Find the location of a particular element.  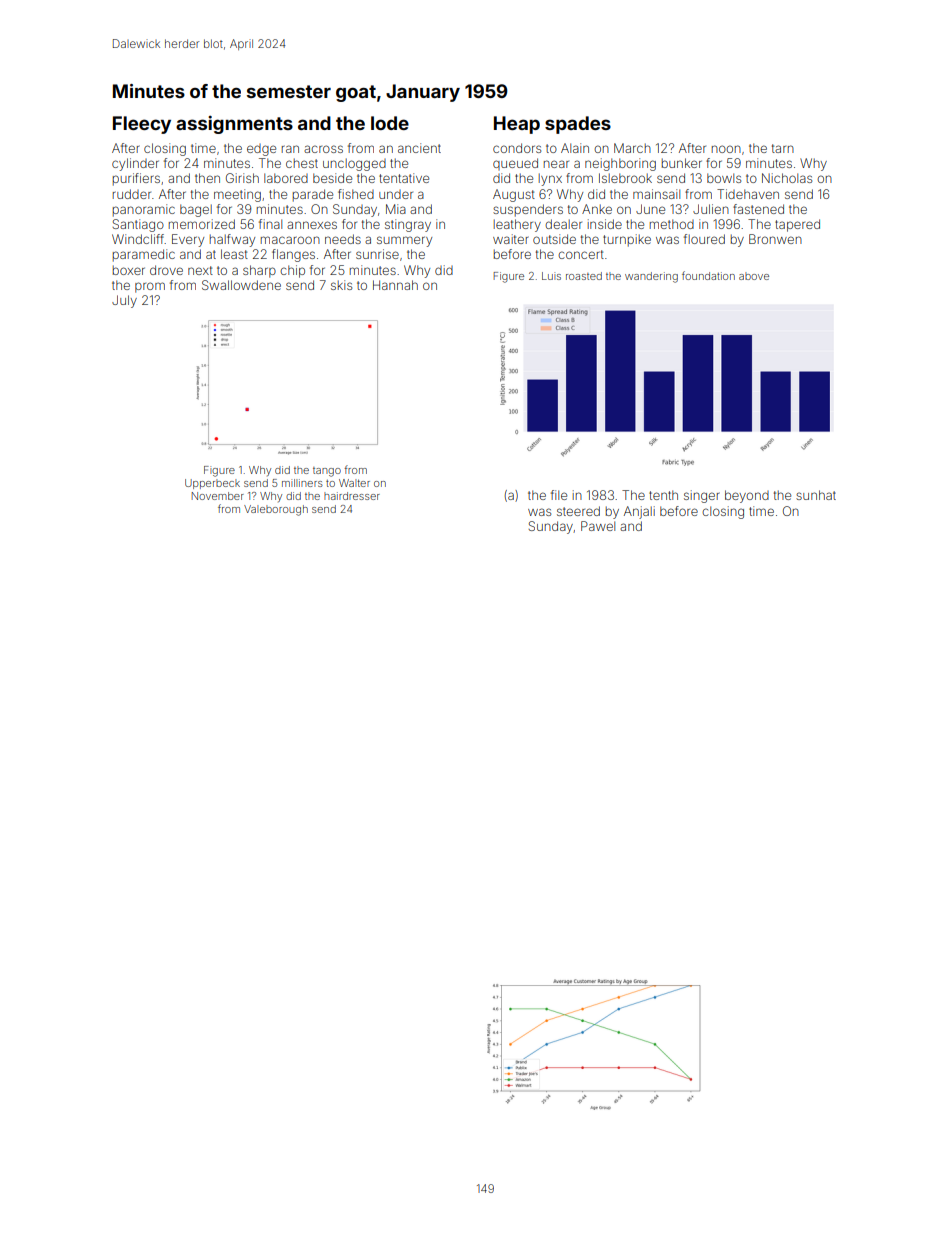

Heap is located at coordinates (517, 125).
